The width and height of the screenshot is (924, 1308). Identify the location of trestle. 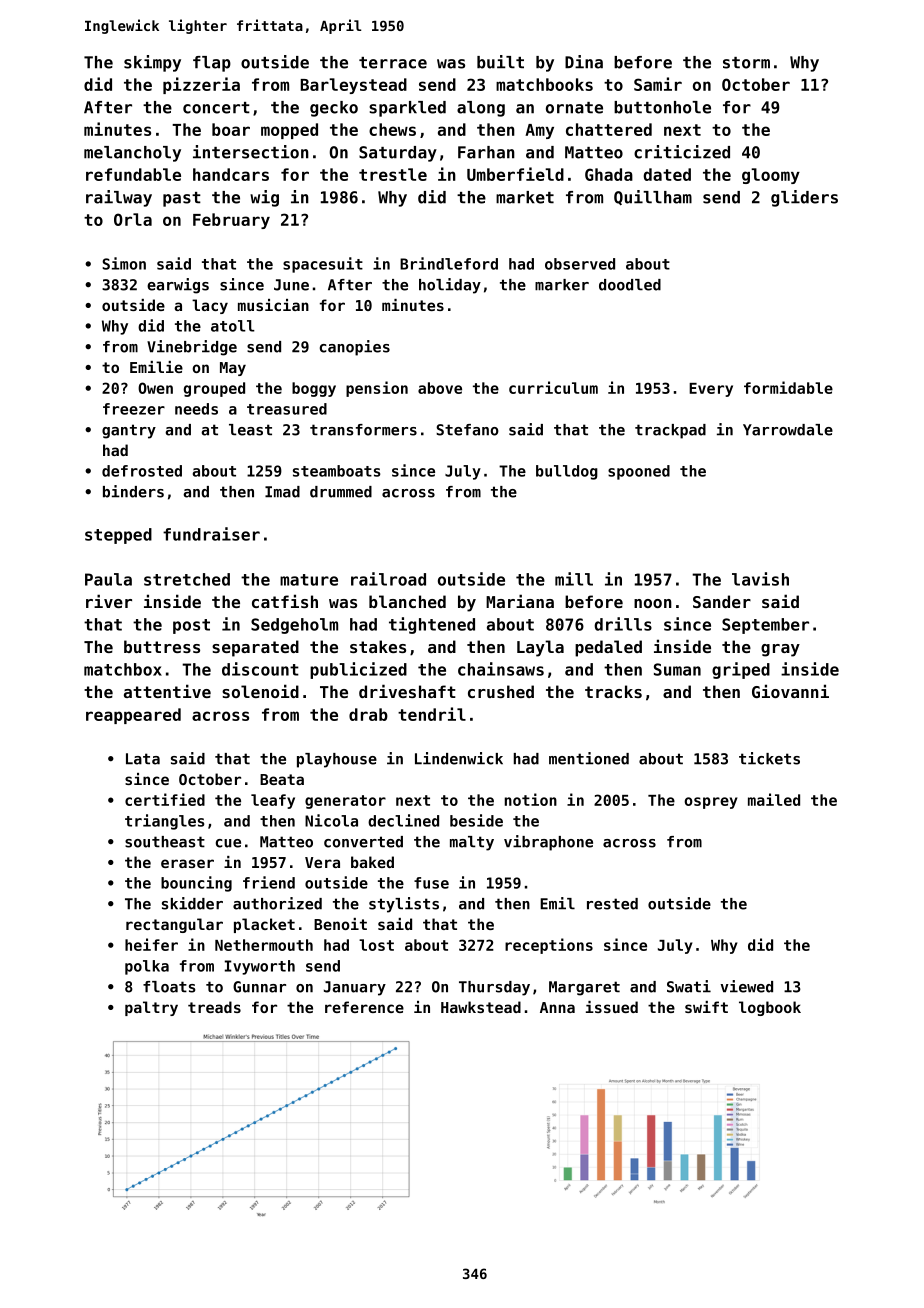
(393, 174).
